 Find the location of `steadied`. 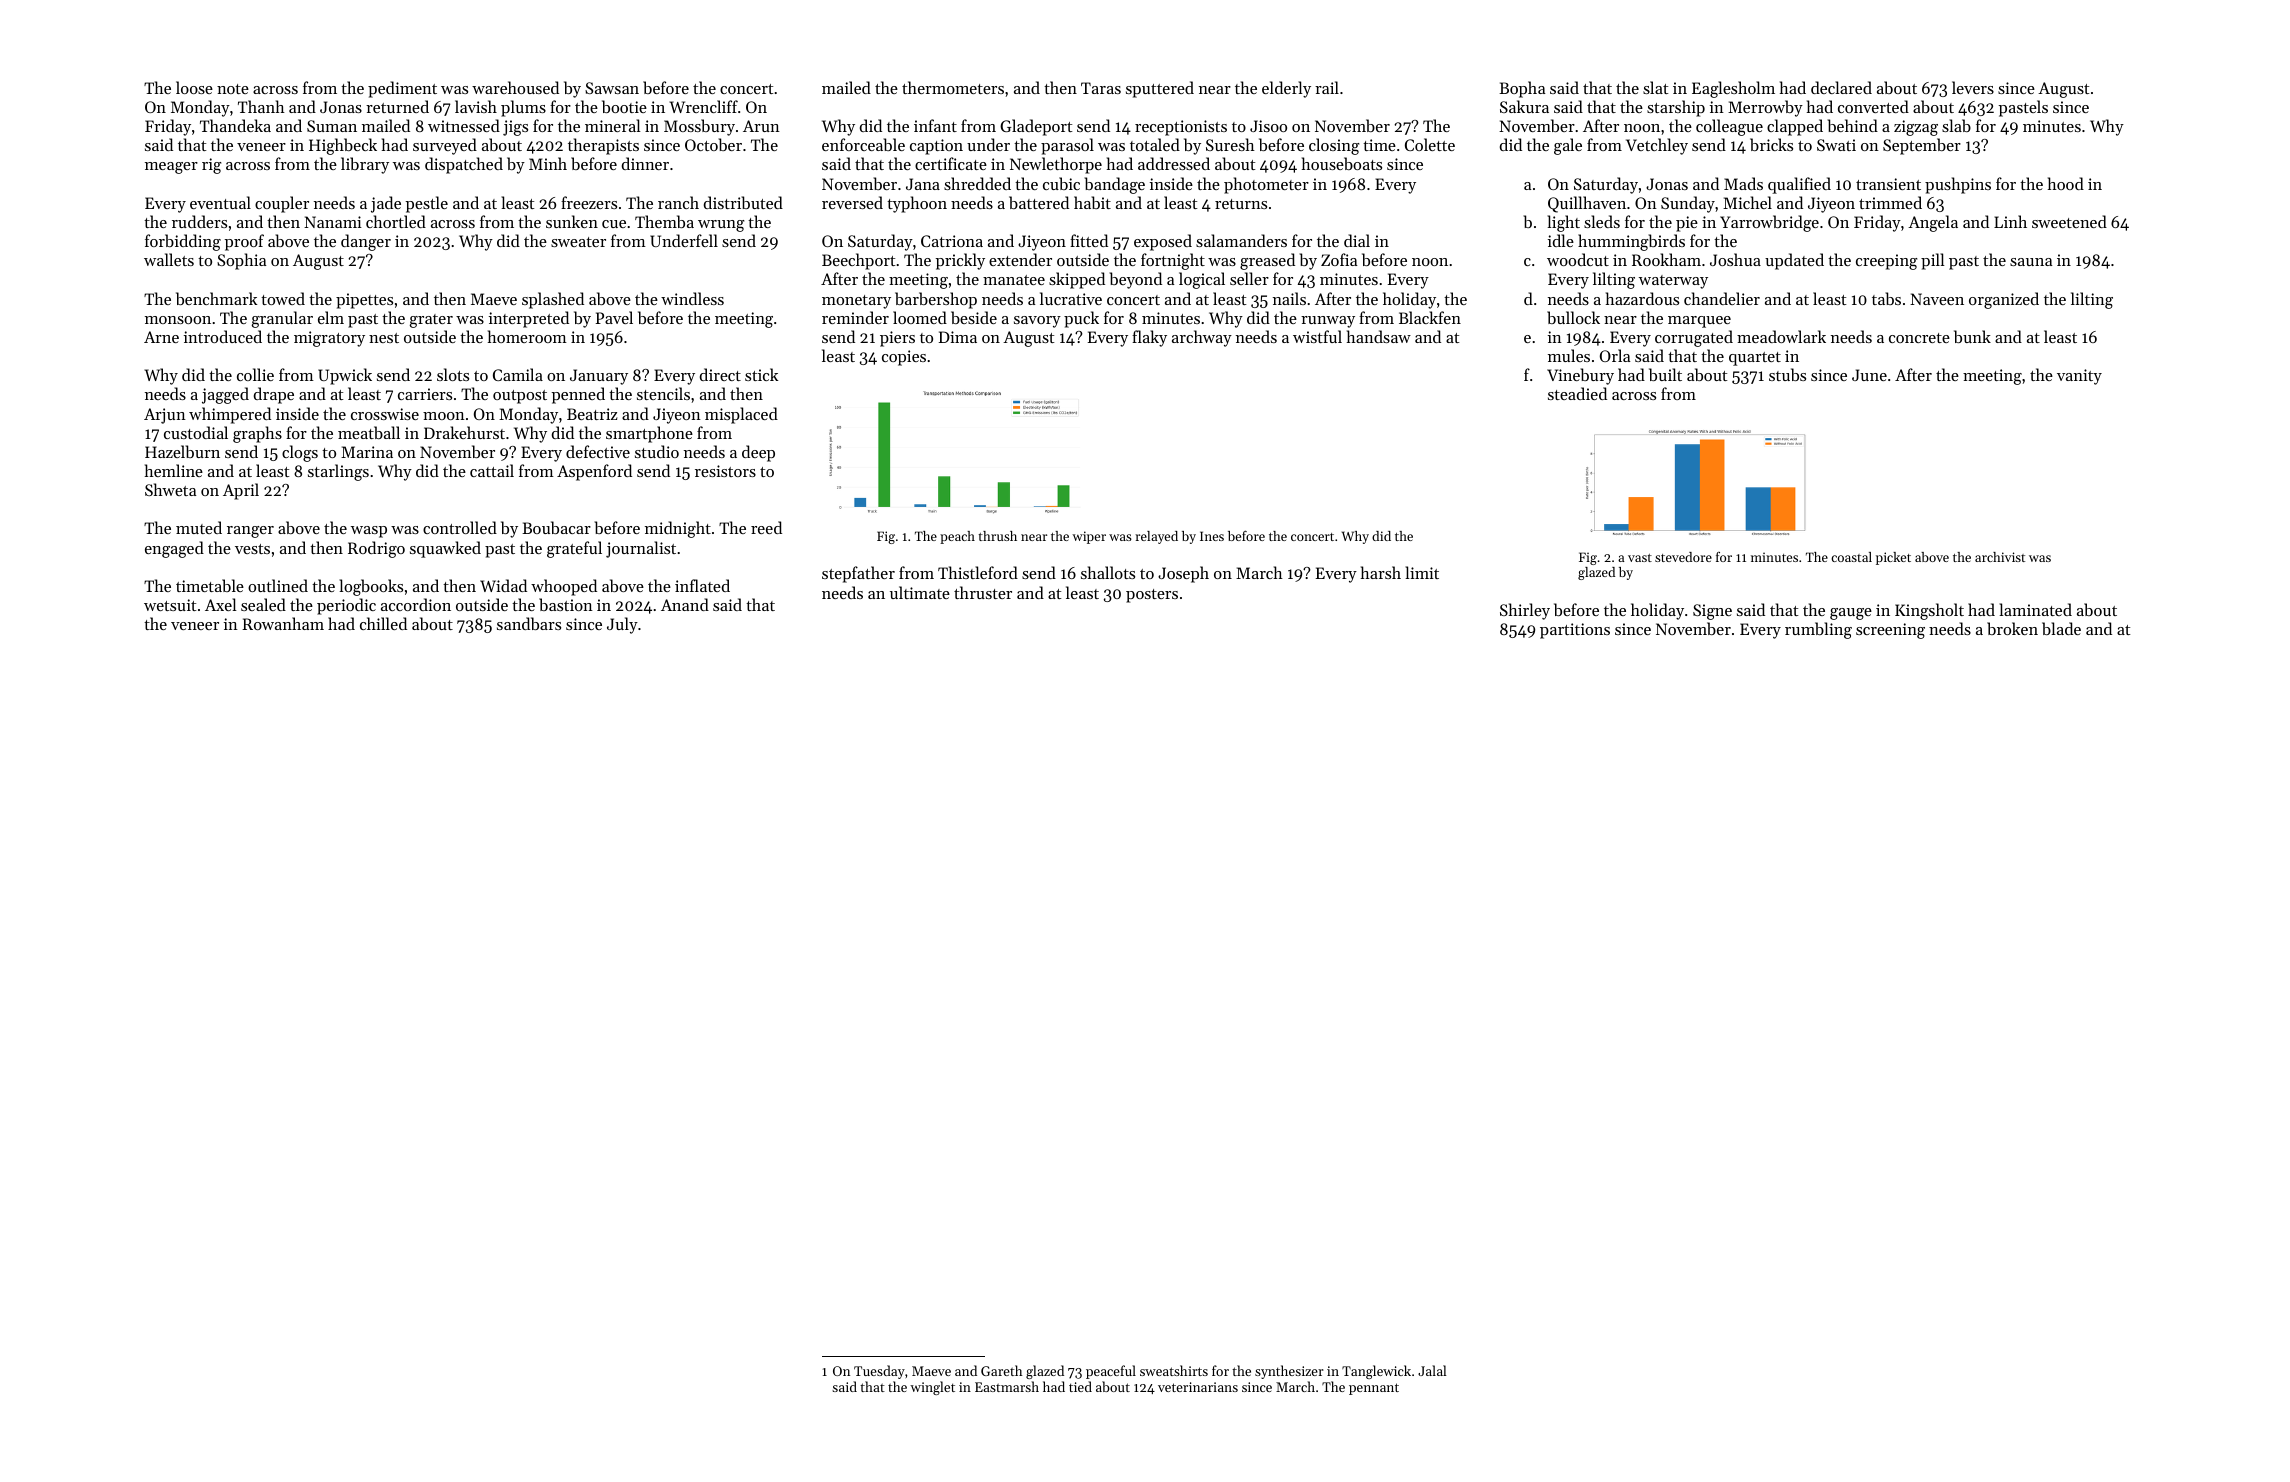

steadied is located at coordinates (1577, 393).
